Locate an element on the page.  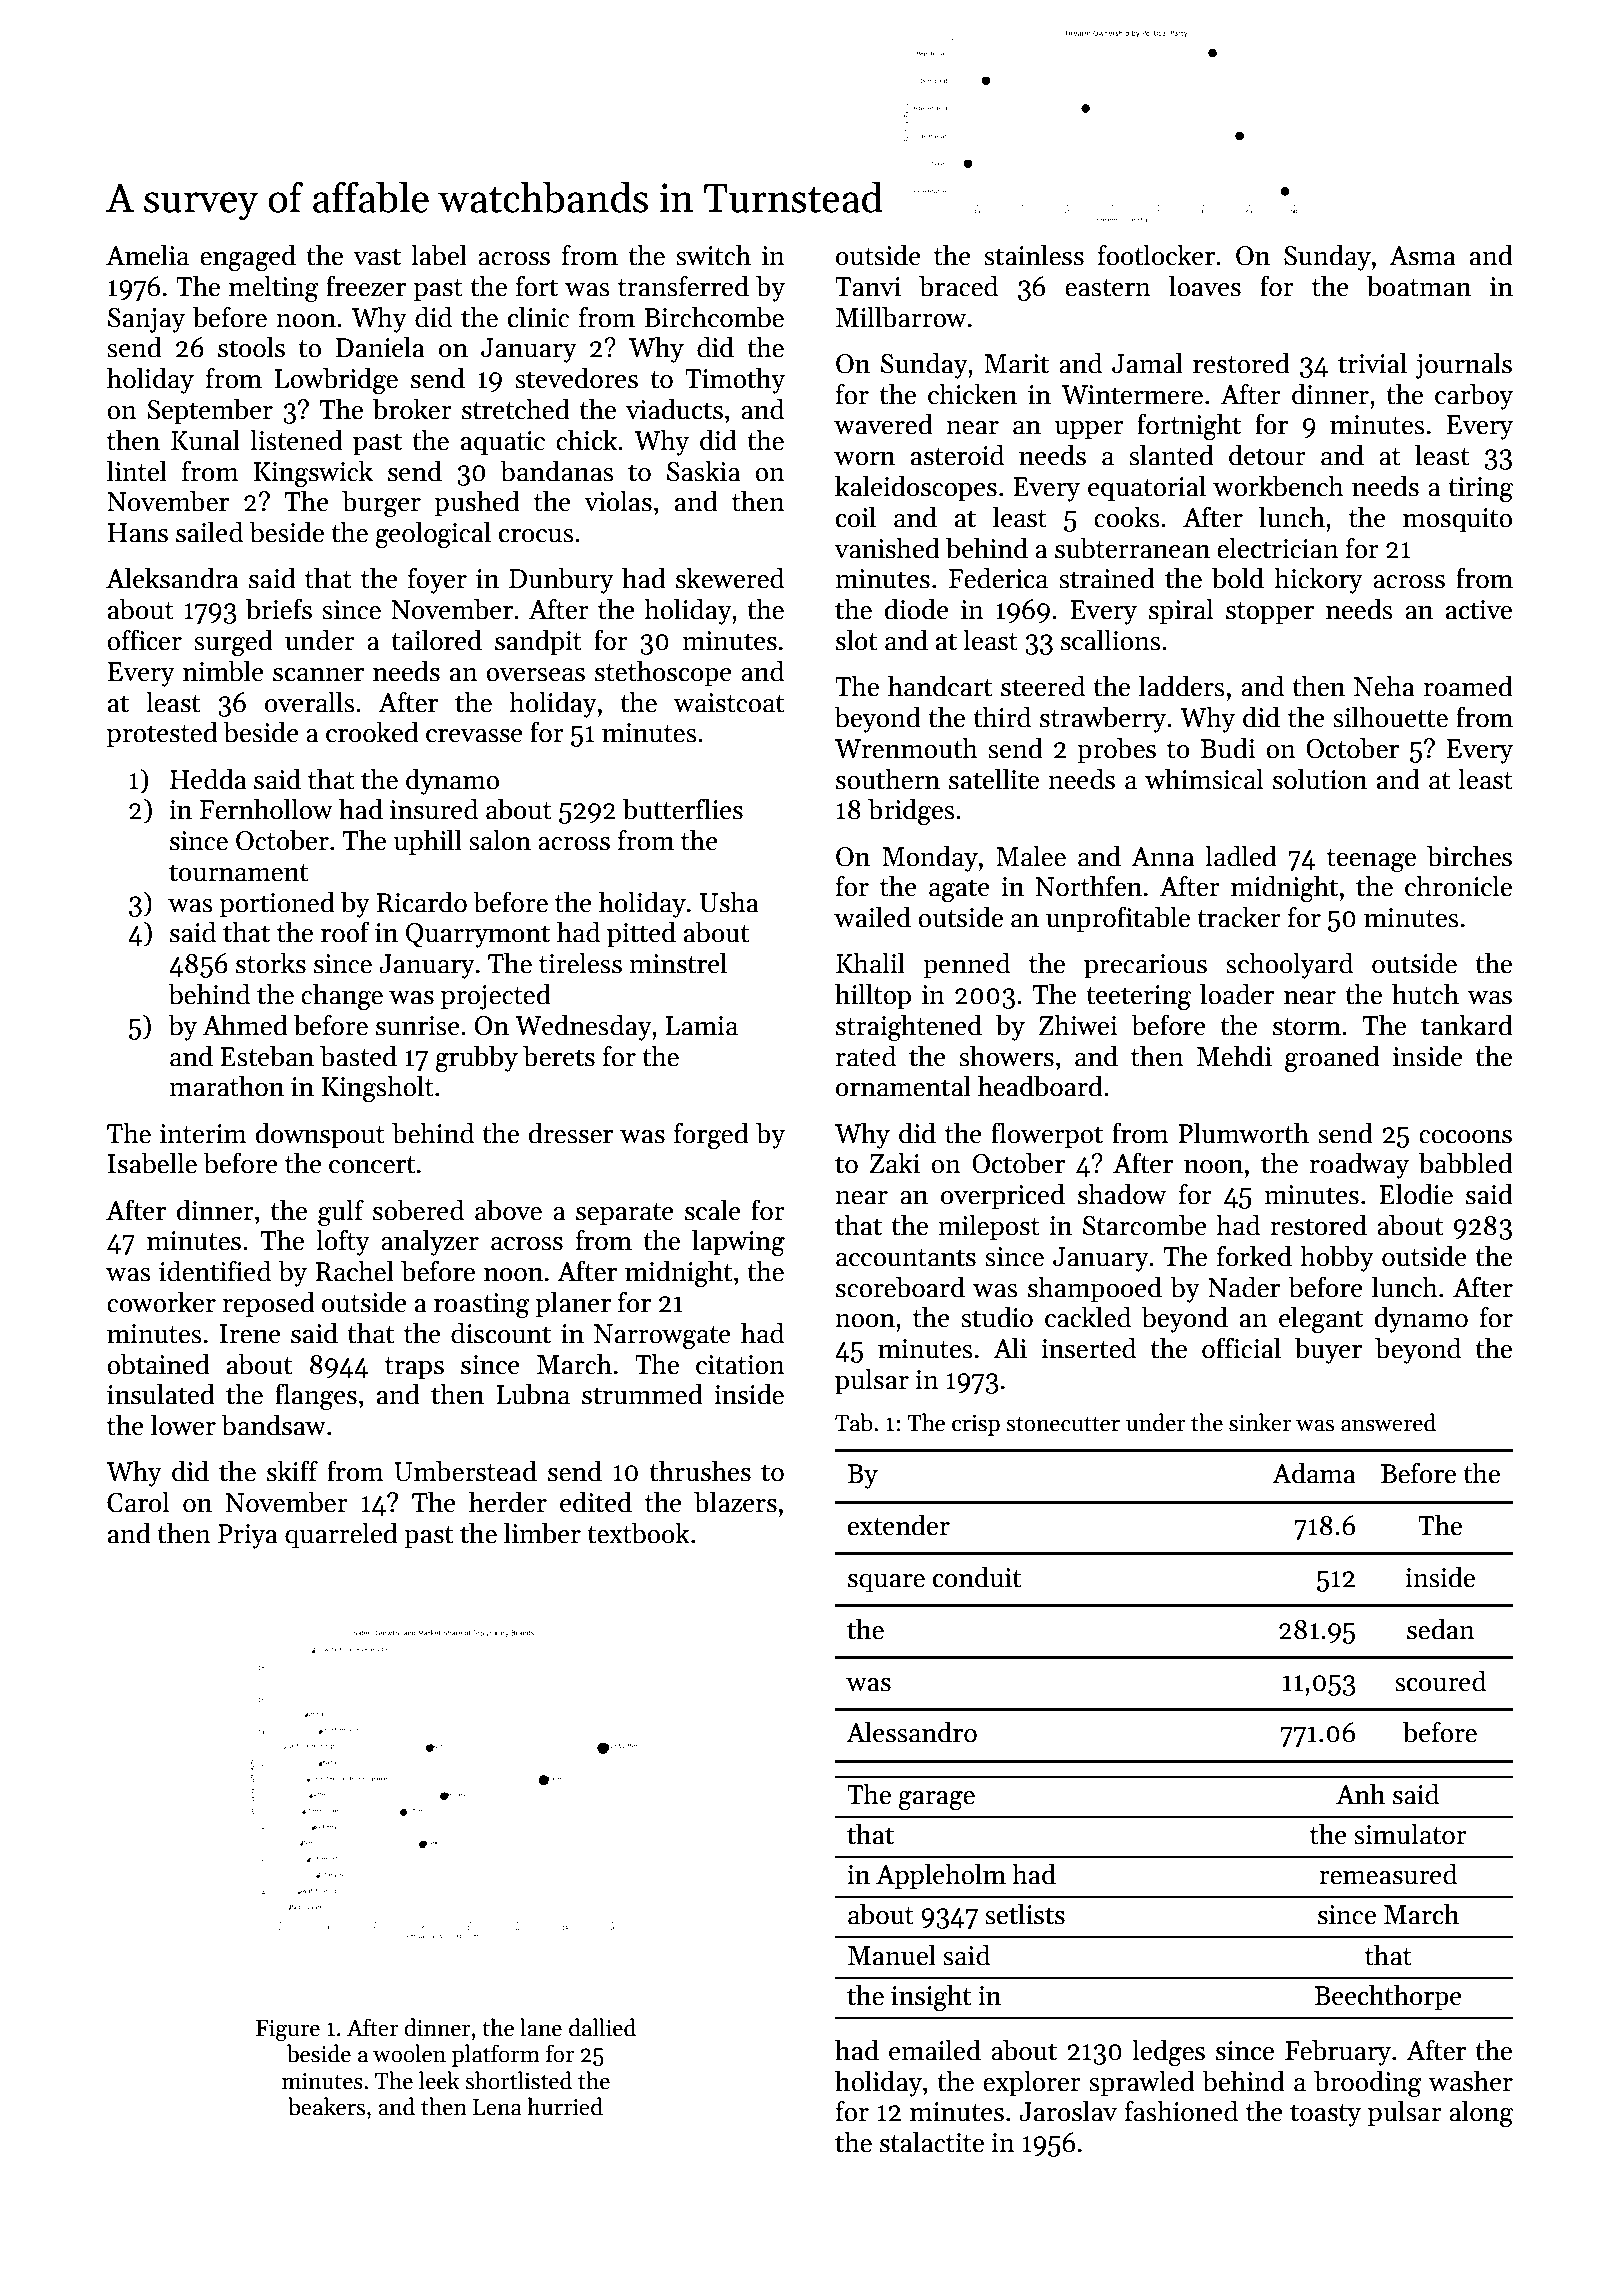
Alessandro is located at coordinates (911, 1732).
